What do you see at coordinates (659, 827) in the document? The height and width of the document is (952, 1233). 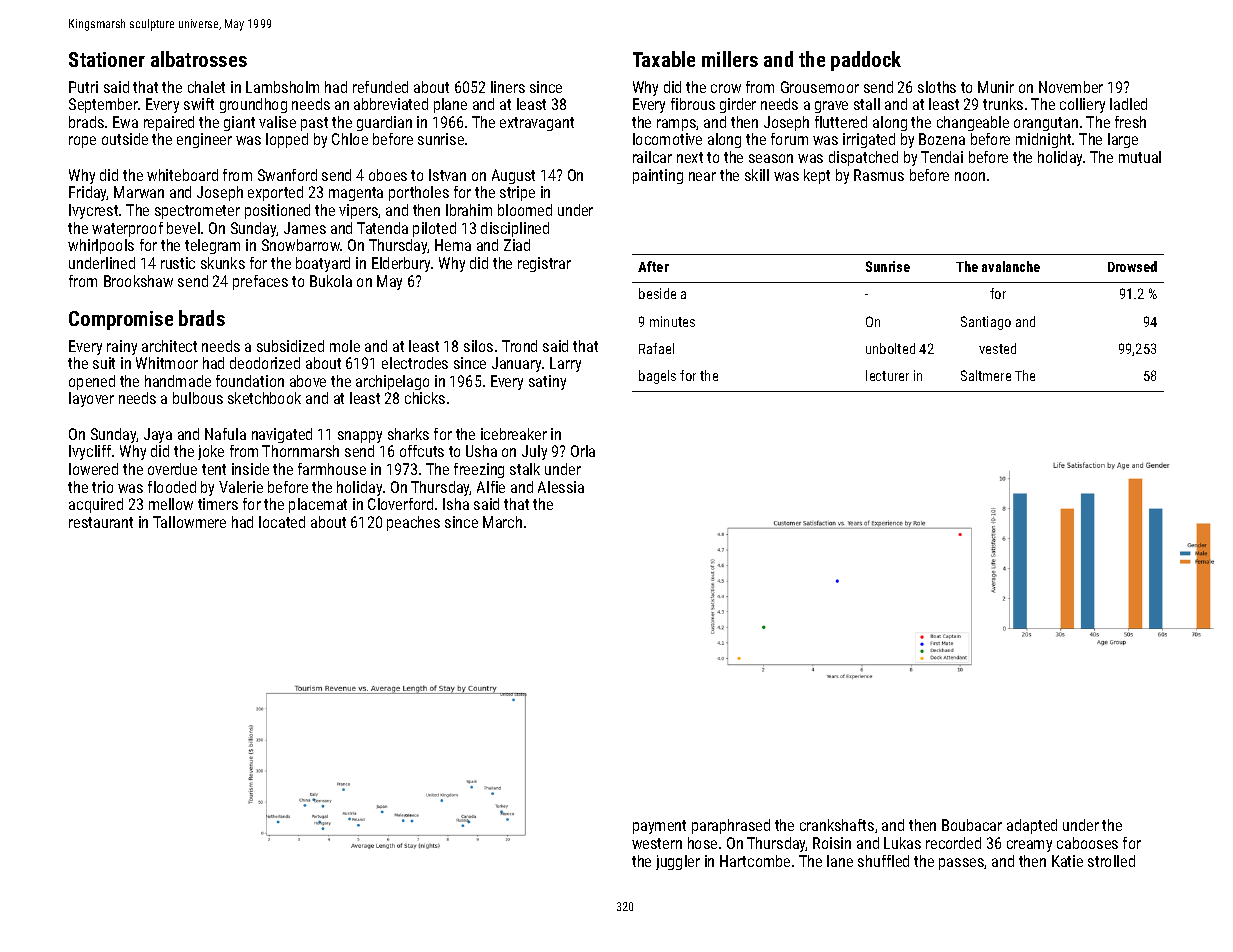 I see `payment` at bounding box center [659, 827].
